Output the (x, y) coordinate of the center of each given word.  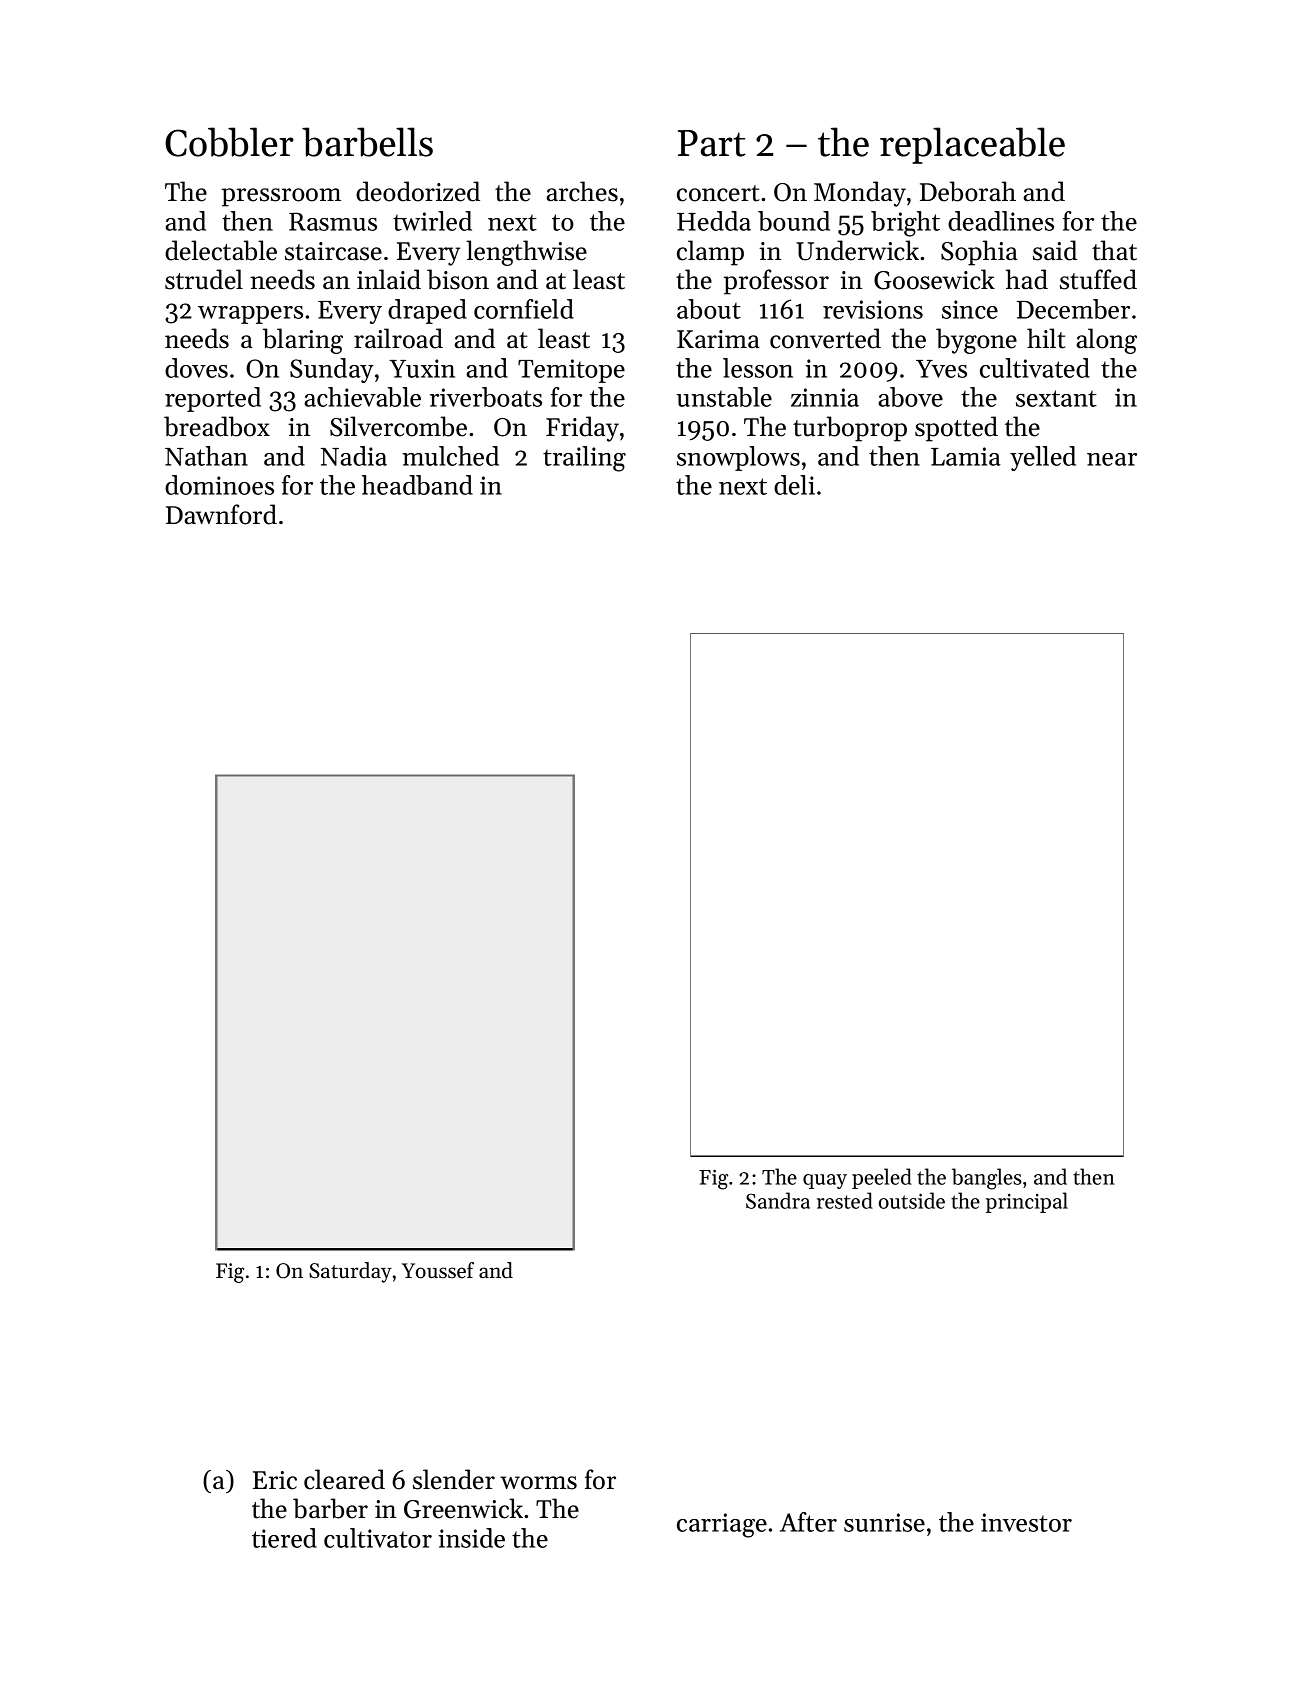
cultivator (378, 1538)
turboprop (850, 429)
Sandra (778, 1200)
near (1112, 459)
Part (712, 143)
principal (1027, 1202)
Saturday (350, 1272)
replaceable (972, 145)
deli (794, 485)
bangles (987, 1179)
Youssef (438, 1270)
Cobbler (229, 142)
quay (825, 1181)
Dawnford (221, 514)
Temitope (571, 371)
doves (196, 368)
